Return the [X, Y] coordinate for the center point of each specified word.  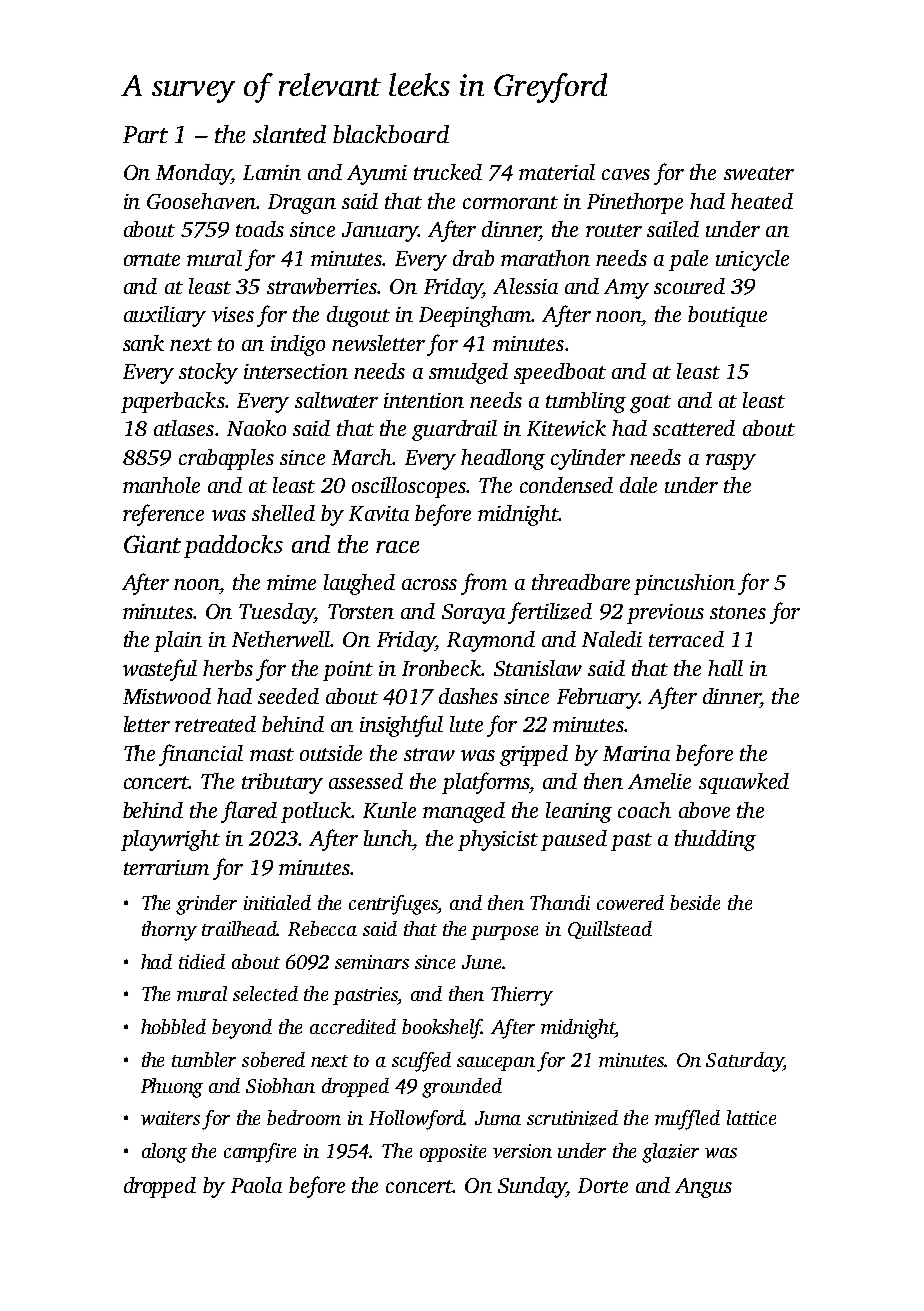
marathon [545, 258]
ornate [152, 259]
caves [626, 174]
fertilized [550, 613]
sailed [673, 229]
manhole [161, 485]
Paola [256, 1185]
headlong [503, 459]
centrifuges [393, 905]
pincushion [684, 584]
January [380, 232]
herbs [228, 668]
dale [638, 485]
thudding [715, 840]
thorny [169, 931]
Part [145, 134]
